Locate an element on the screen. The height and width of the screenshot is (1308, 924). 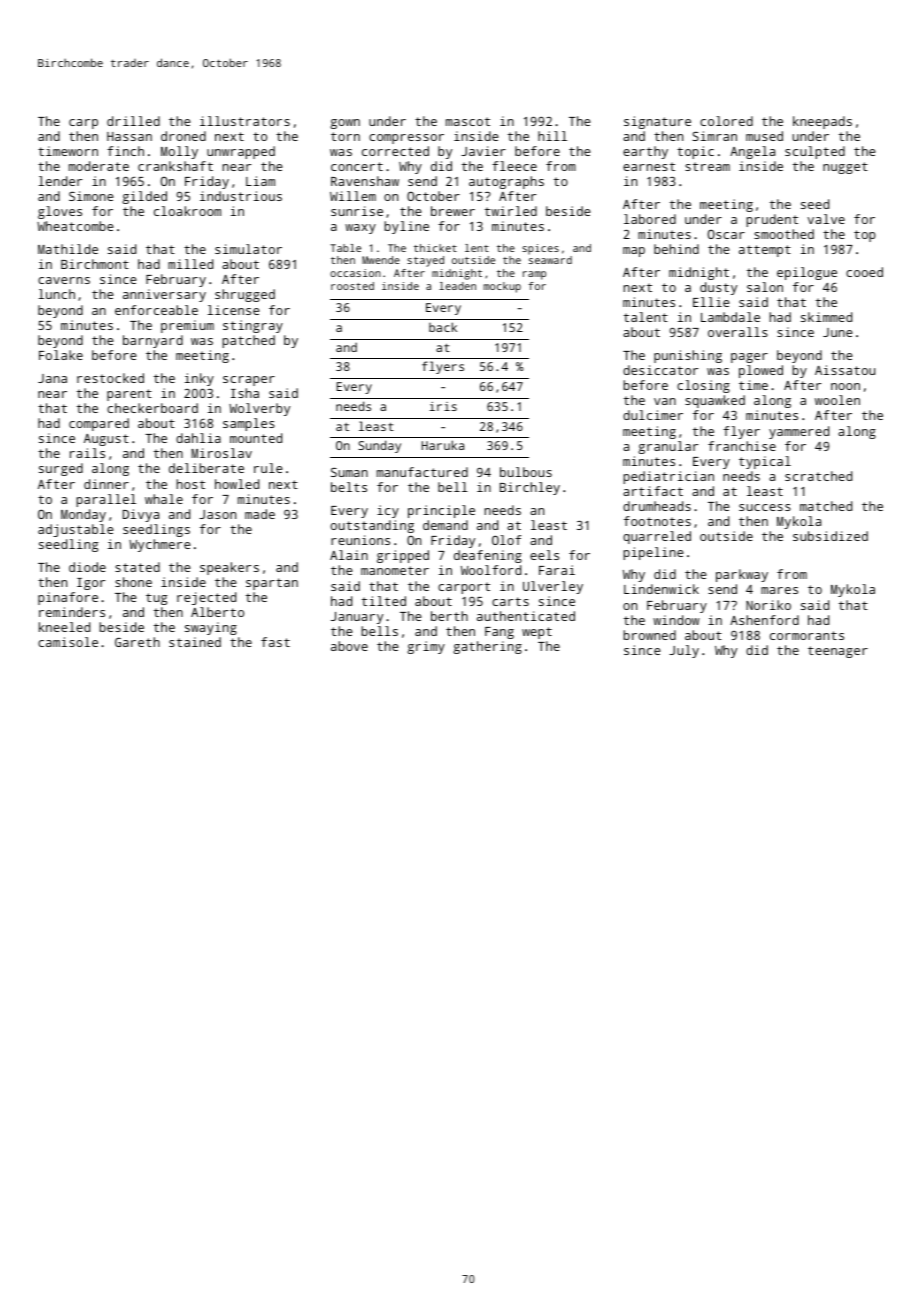
Folake is located at coordinates (61, 355).
